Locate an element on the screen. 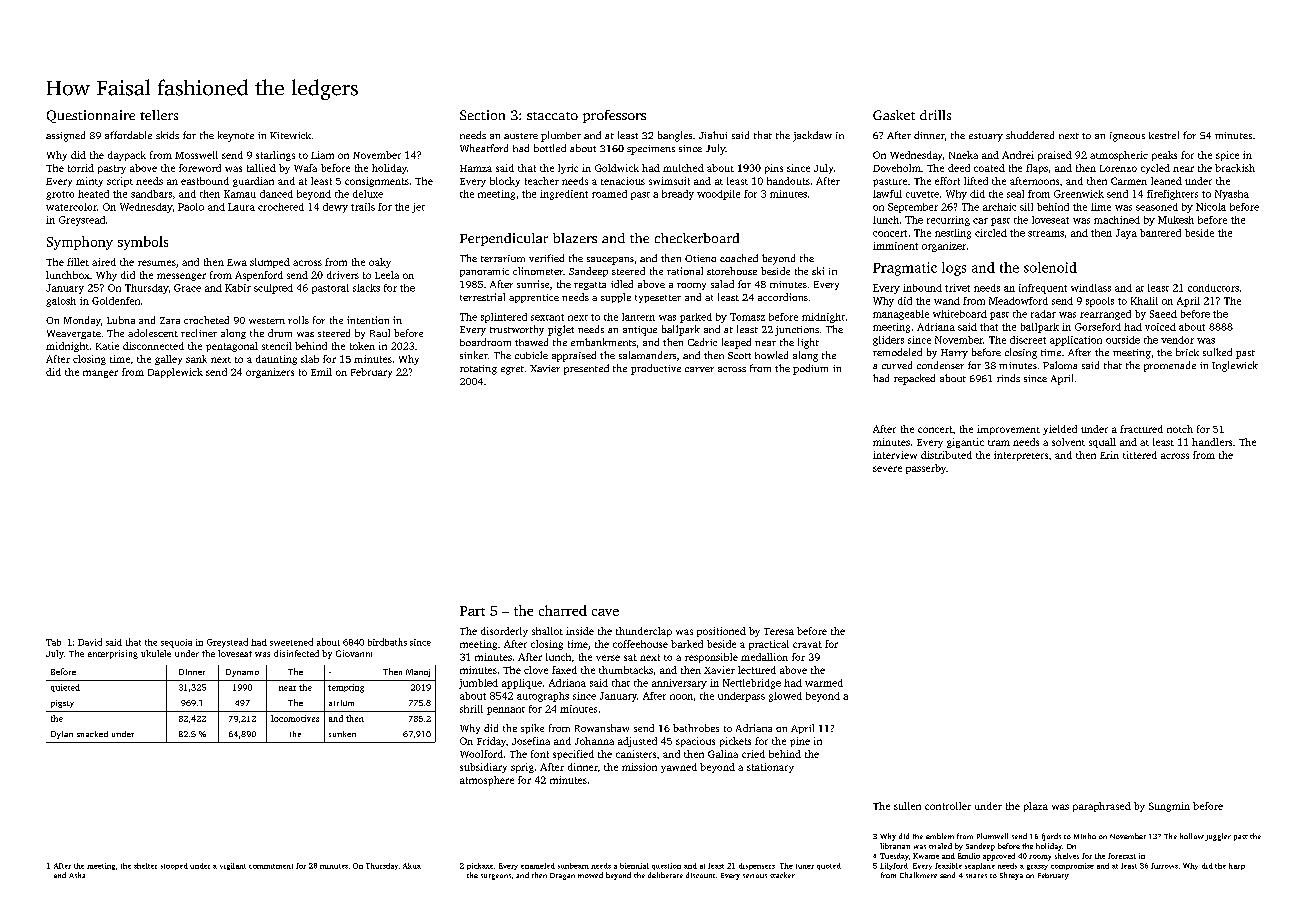 The width and height of the screenshot is (1308, 924). severe is located at coordinates (887, 469).
